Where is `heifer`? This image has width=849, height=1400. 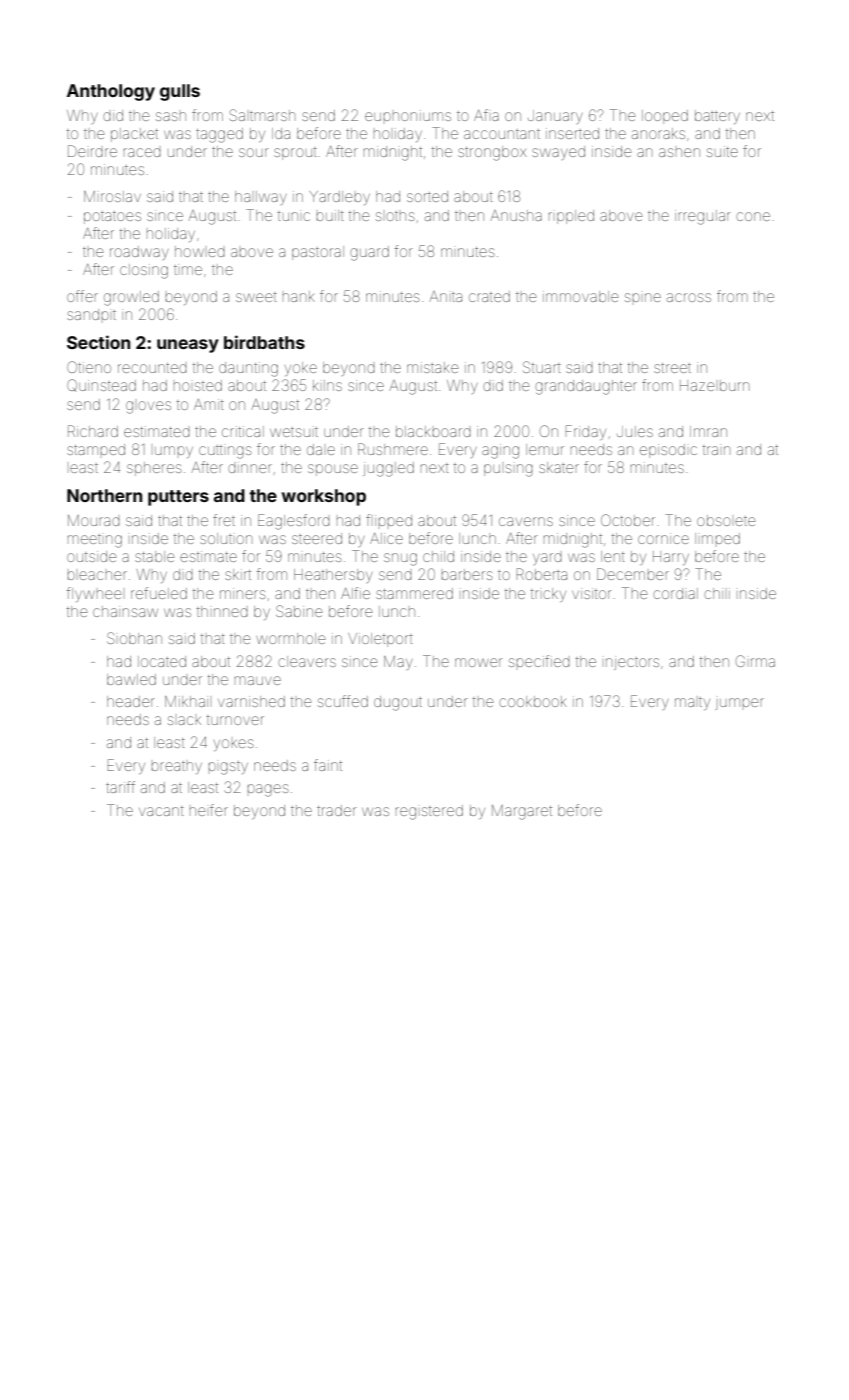 heifer is located at coordinates (209, 810).
